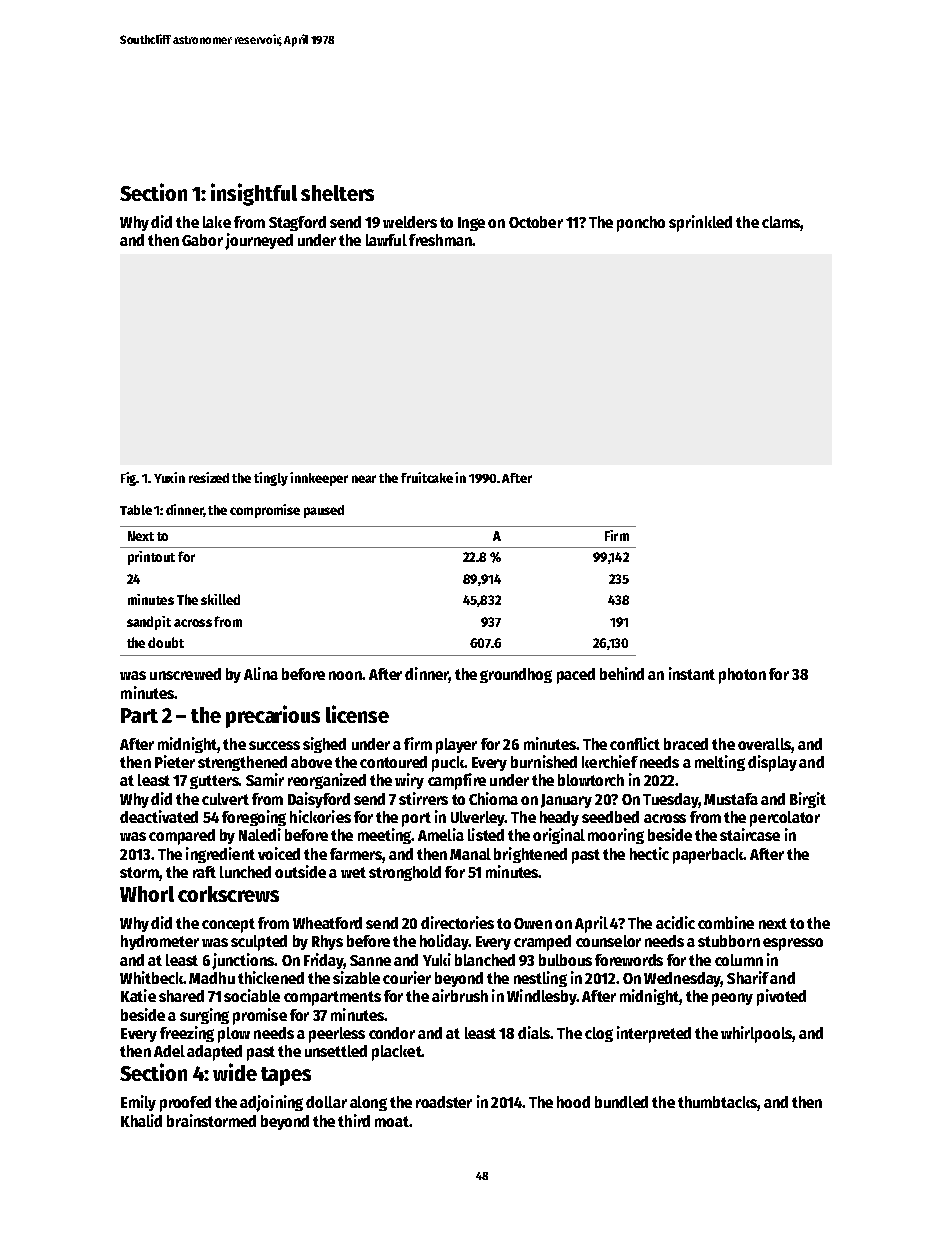 Image resolution: width=952 pixels, height=1233 pixels. What do you see at coordinates (204, 872) in the page?
I see `raft` at bounding box center [204, 872].
